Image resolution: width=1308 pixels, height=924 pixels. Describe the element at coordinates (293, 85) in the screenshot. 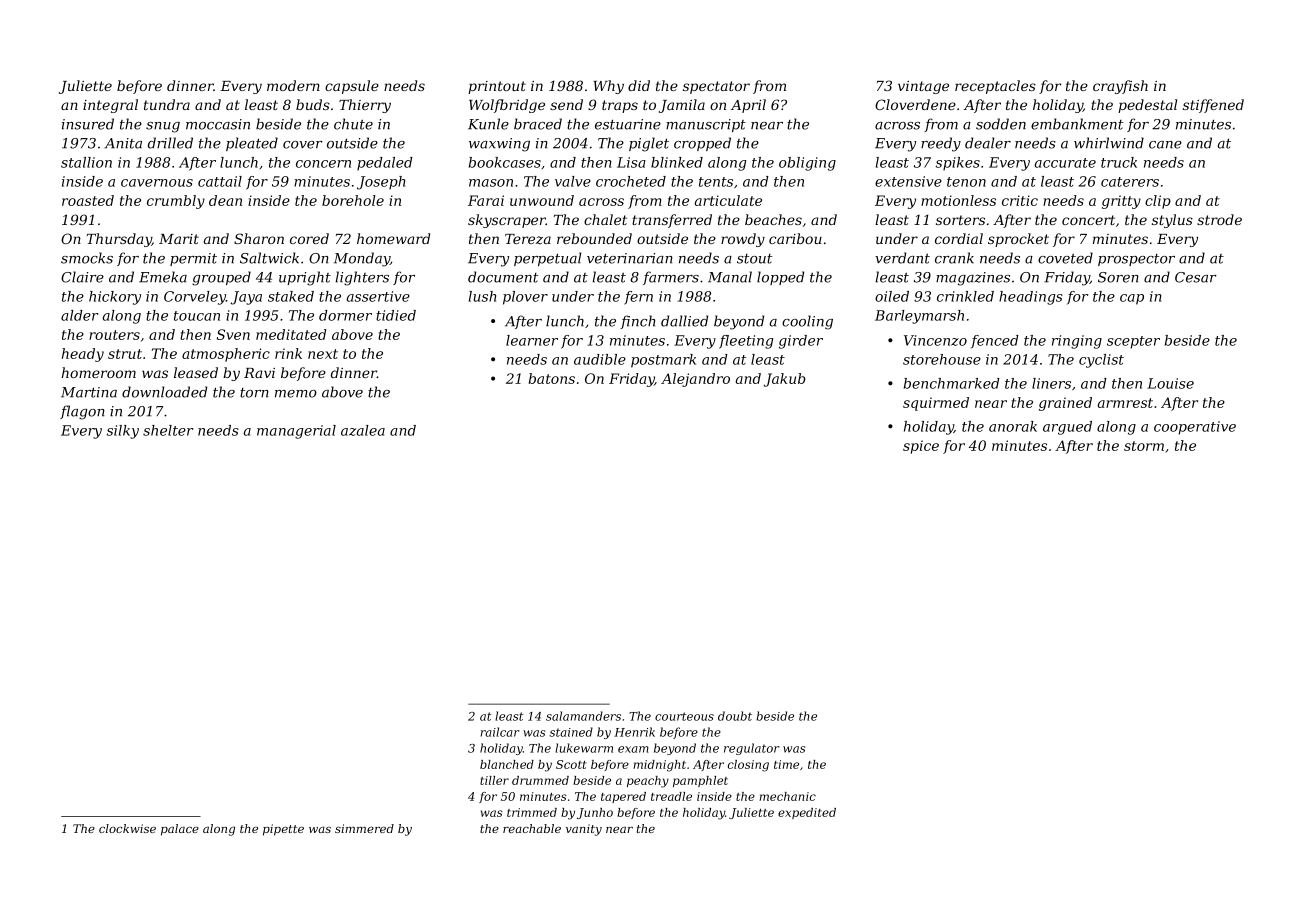

I see `modern` at that location.
